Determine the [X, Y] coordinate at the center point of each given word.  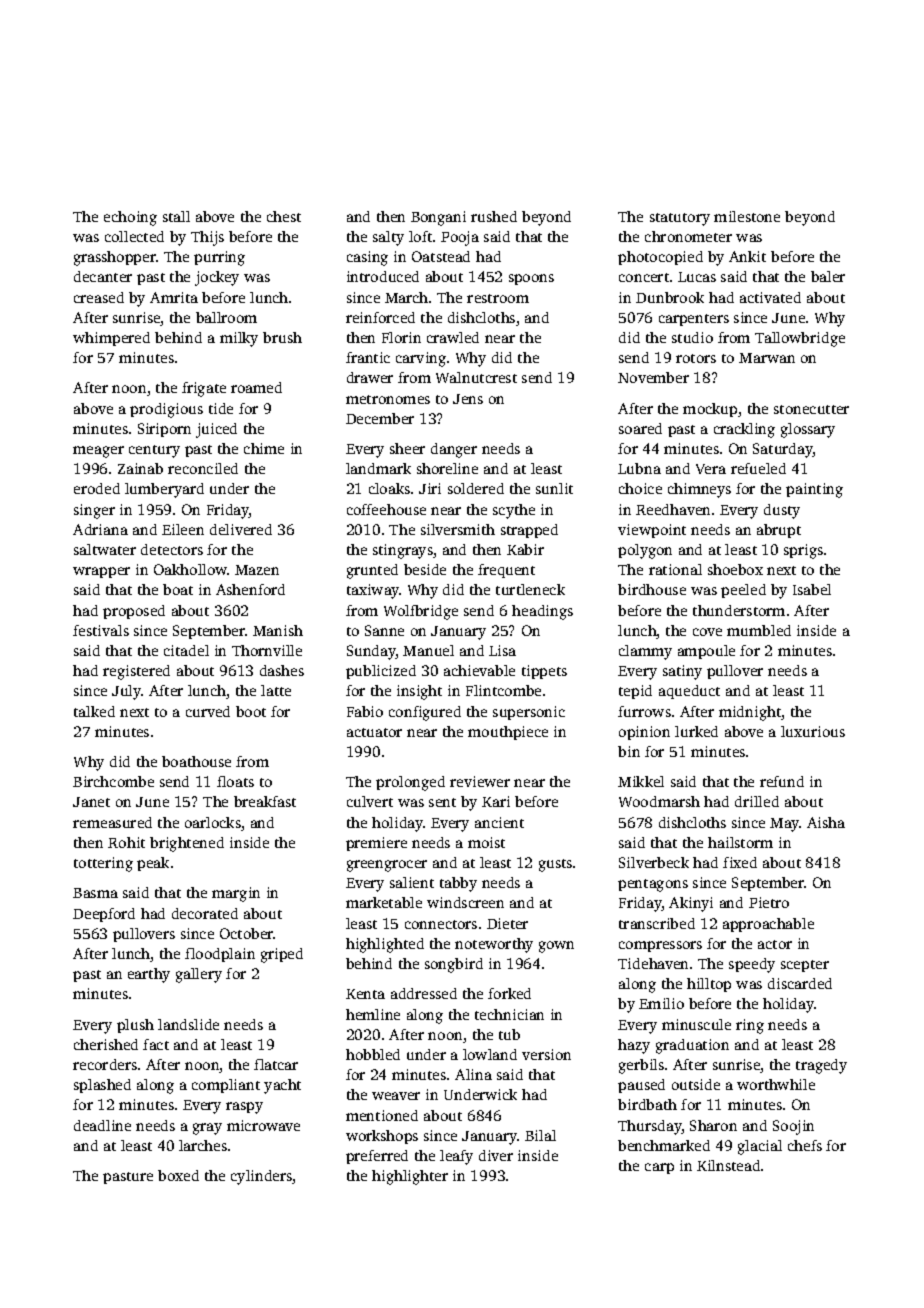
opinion [644, 733]
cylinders [262, 1177]
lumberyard [164, 490]
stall [176, 216]
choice [640, 488]
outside [696, 1084]
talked [94, 711]
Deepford [104, 915]
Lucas [697, 277]
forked [509, 993]
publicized [381, 672]
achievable [479, 670]
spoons [531, 279]
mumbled [759, 630]
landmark [378, 468]
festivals [101, 630]
